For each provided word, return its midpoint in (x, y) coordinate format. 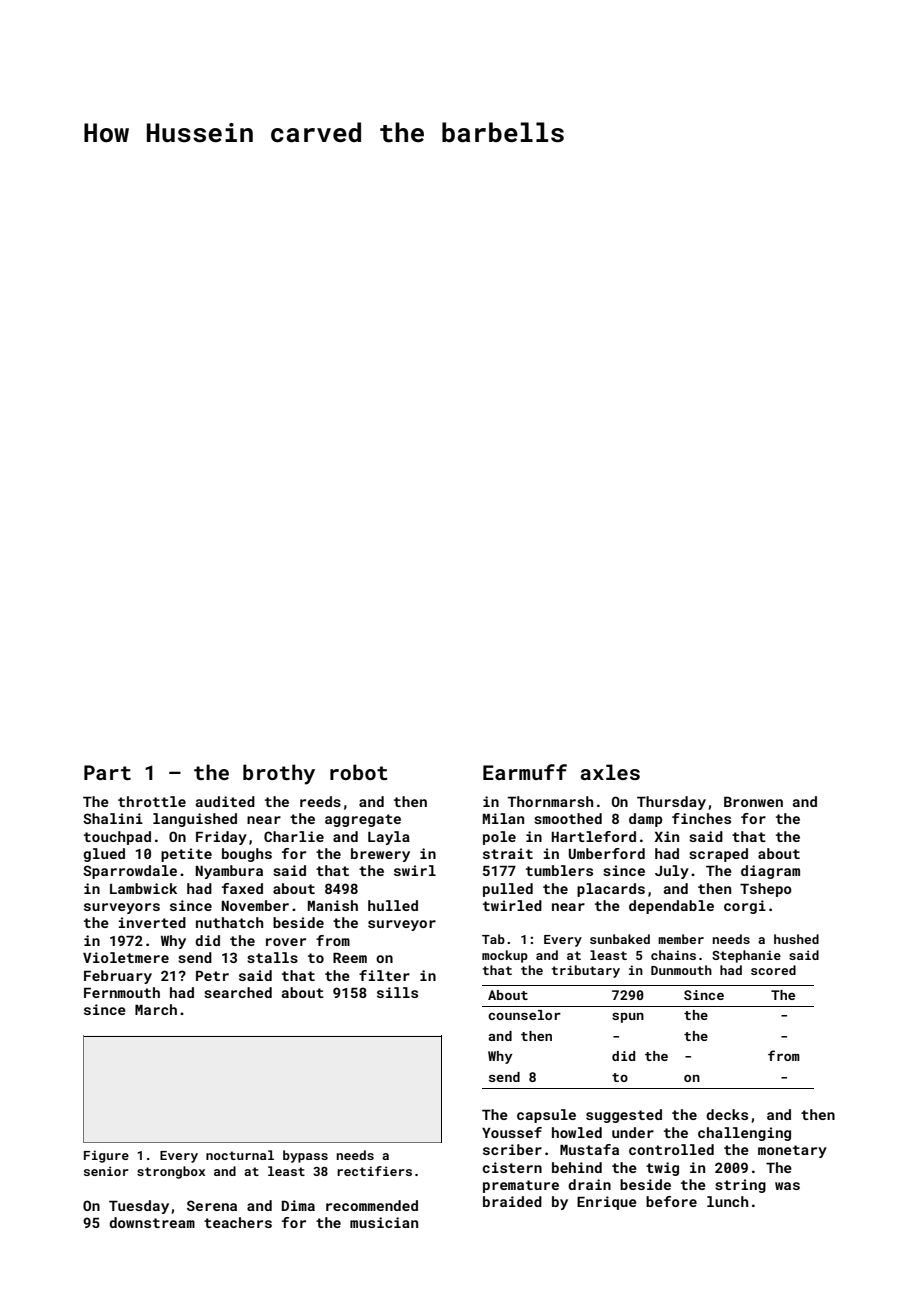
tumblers (559, 870)
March (156, 1009)
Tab (493, 939)
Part (107, 772)
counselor (524, 1015)
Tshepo (766, 890)
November (255, 905)
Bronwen (753, 802)
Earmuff (525, 772)
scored (773, 970)
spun (628, 1017)
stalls (272, 957)
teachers (238, 1222)
